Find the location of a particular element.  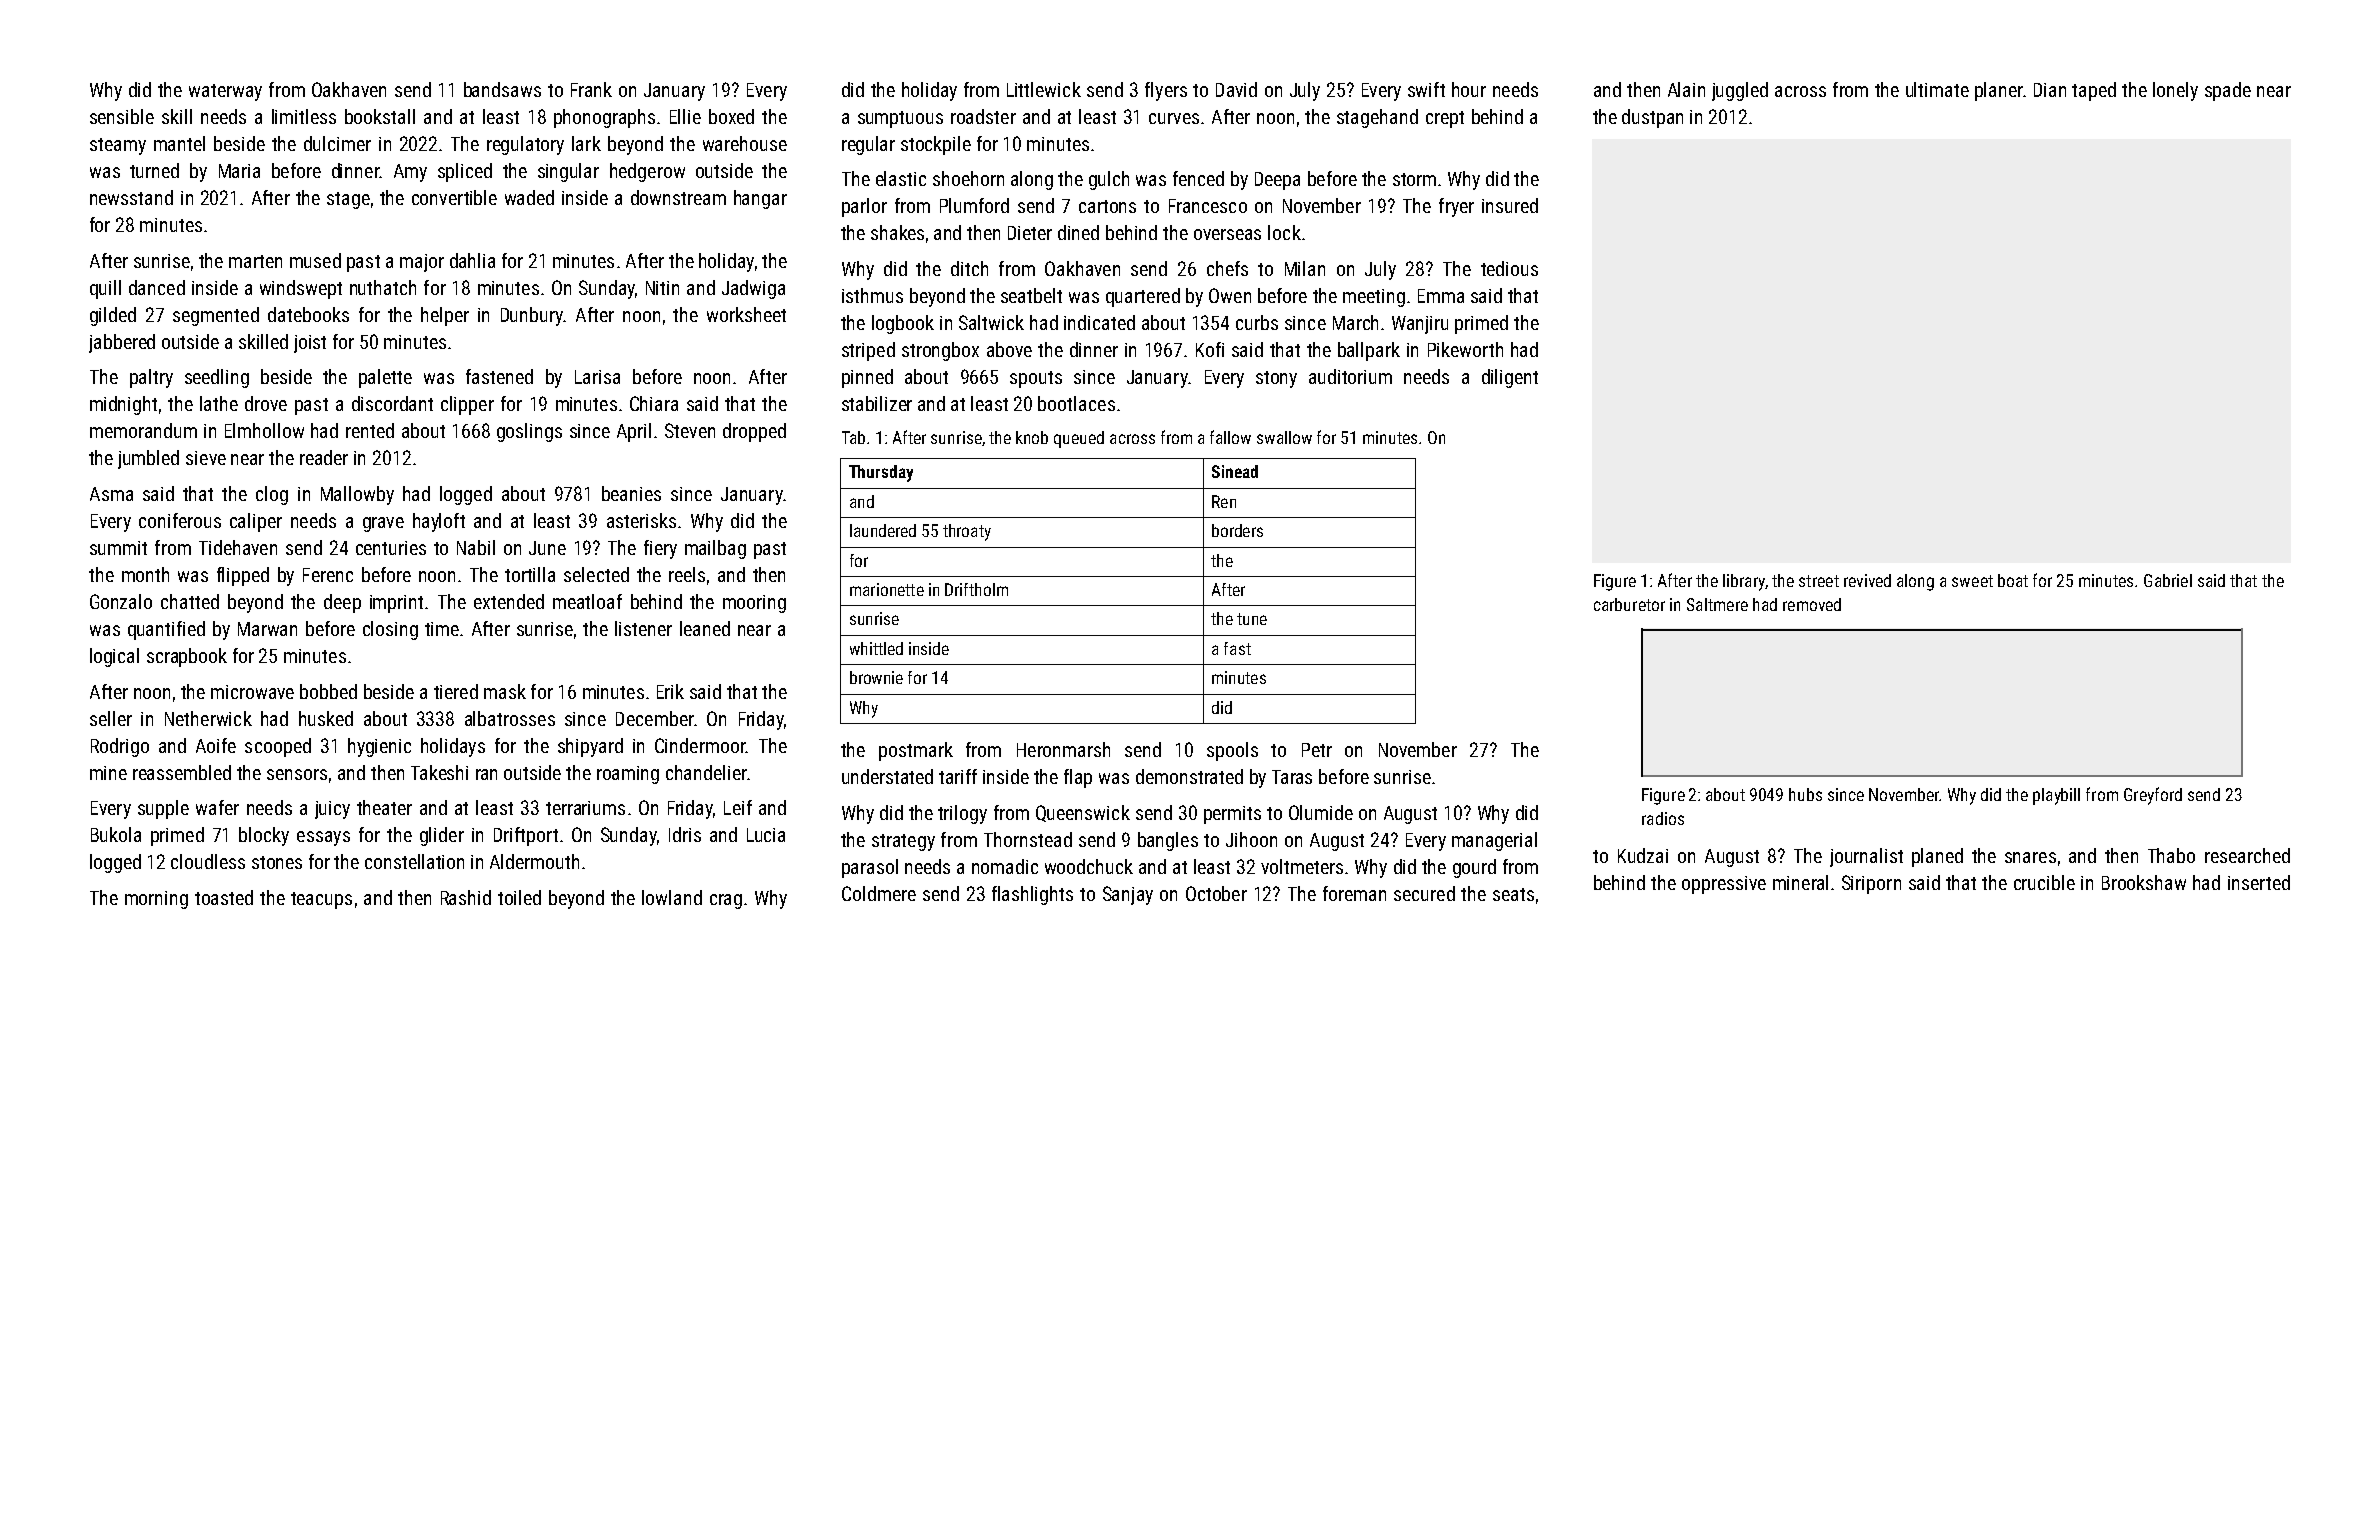

dahlia is located at coordinates (472, 260).
